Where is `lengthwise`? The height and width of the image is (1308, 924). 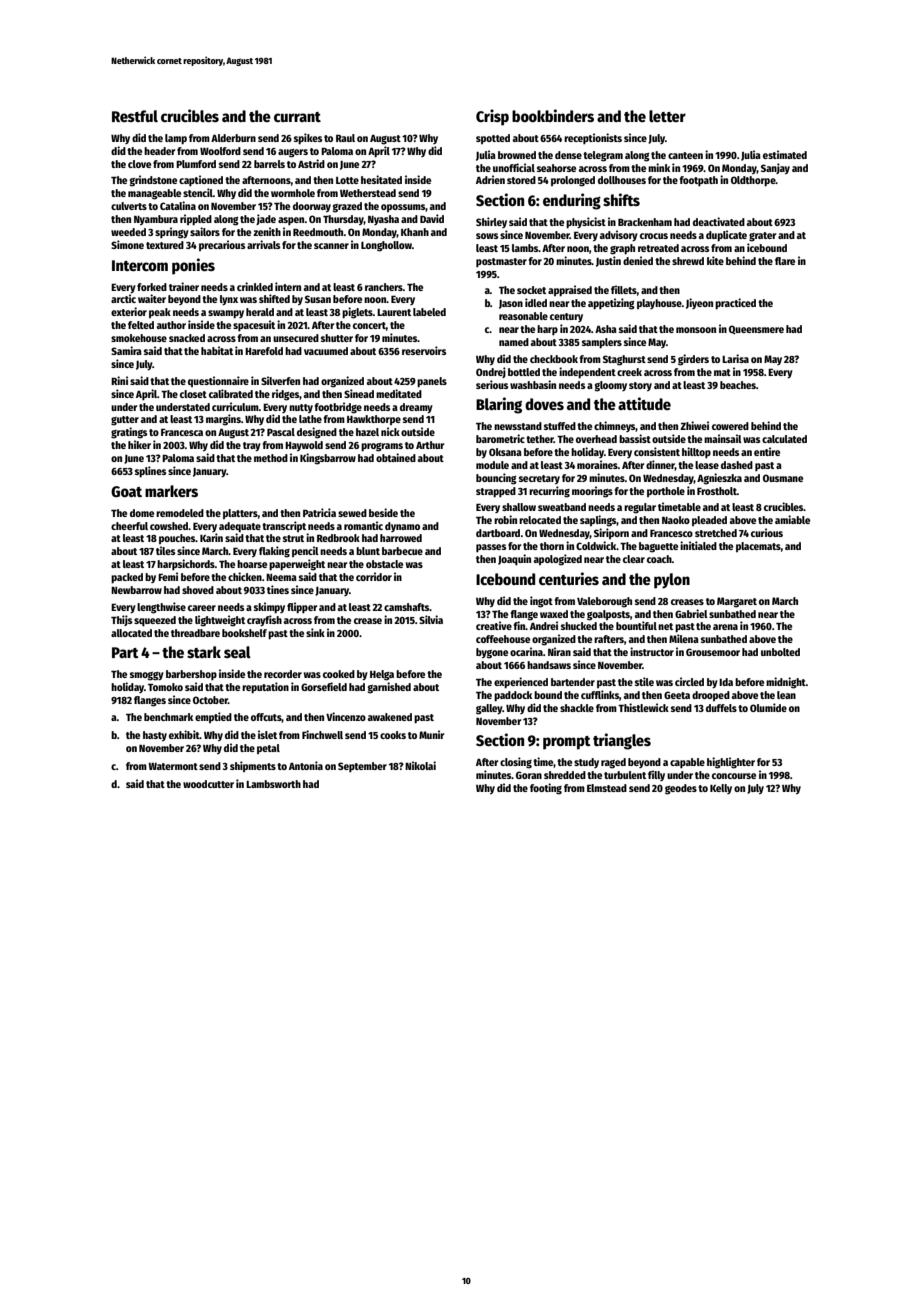 lengthwise is located at coordinates (161, 608).
